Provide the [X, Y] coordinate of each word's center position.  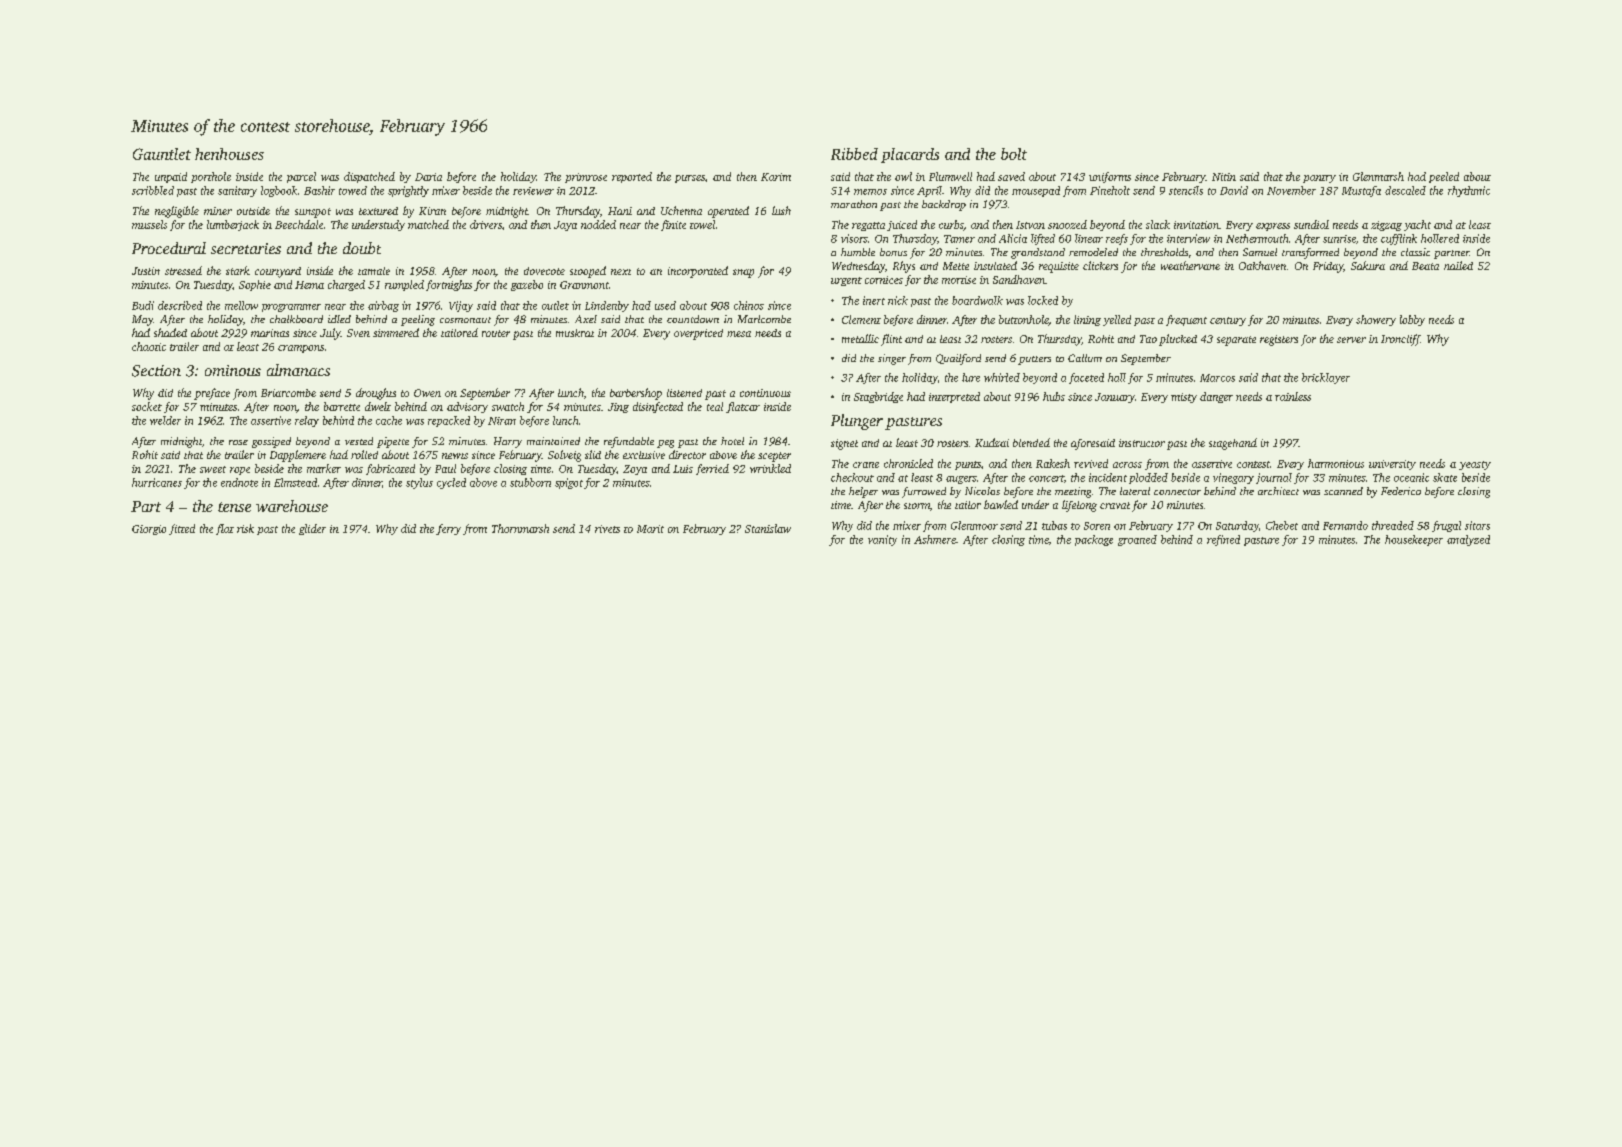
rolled [364, 454]
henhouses [229, 154]
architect [1278, 491]
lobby [1412, 320]
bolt [1014, 154]
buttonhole [1024, 320]
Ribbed [854, 154]
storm [917, 506]
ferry [448, 529]
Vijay [461, 306]
